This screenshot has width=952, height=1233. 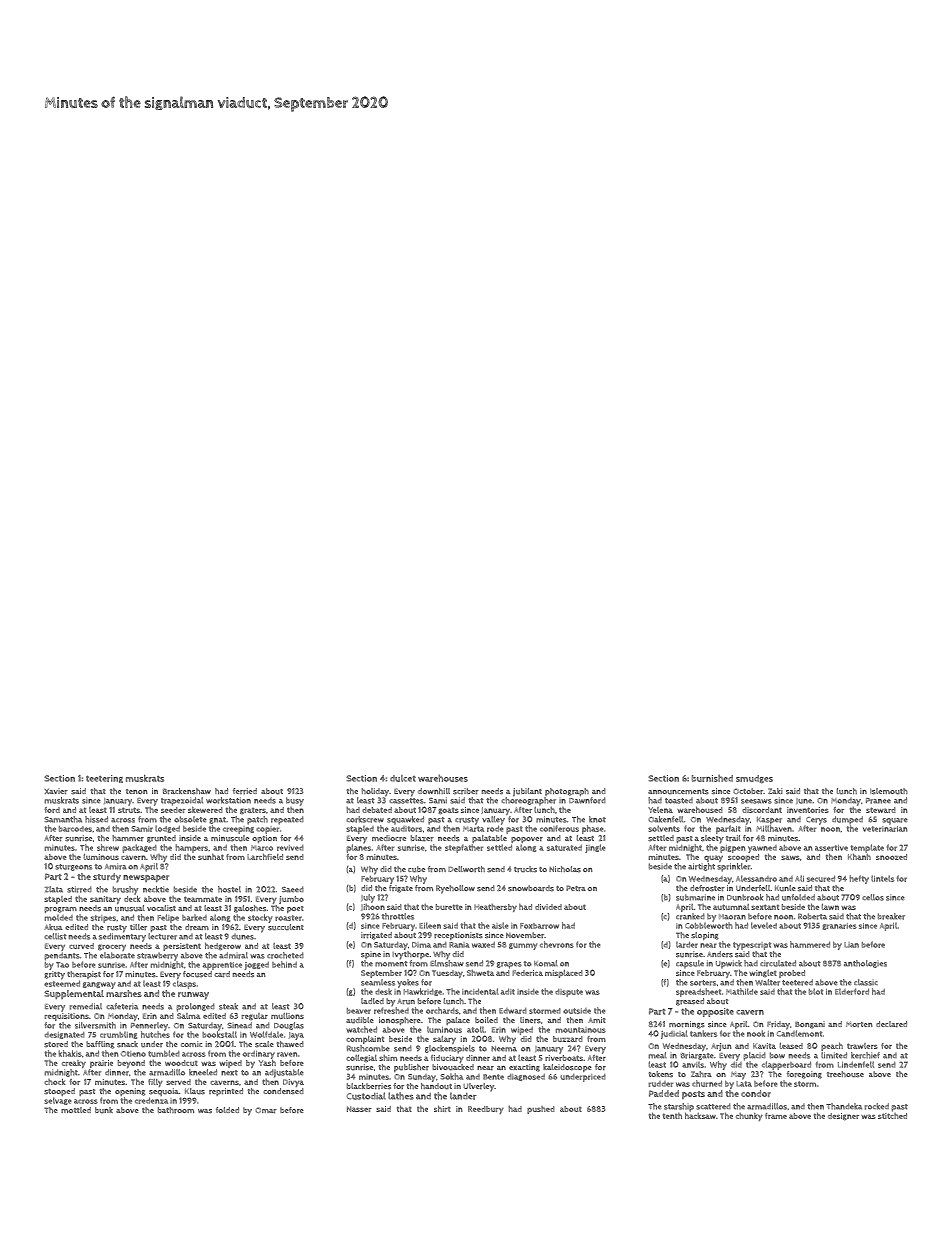 I want to click on packaged, so click(x=140, y=848).
